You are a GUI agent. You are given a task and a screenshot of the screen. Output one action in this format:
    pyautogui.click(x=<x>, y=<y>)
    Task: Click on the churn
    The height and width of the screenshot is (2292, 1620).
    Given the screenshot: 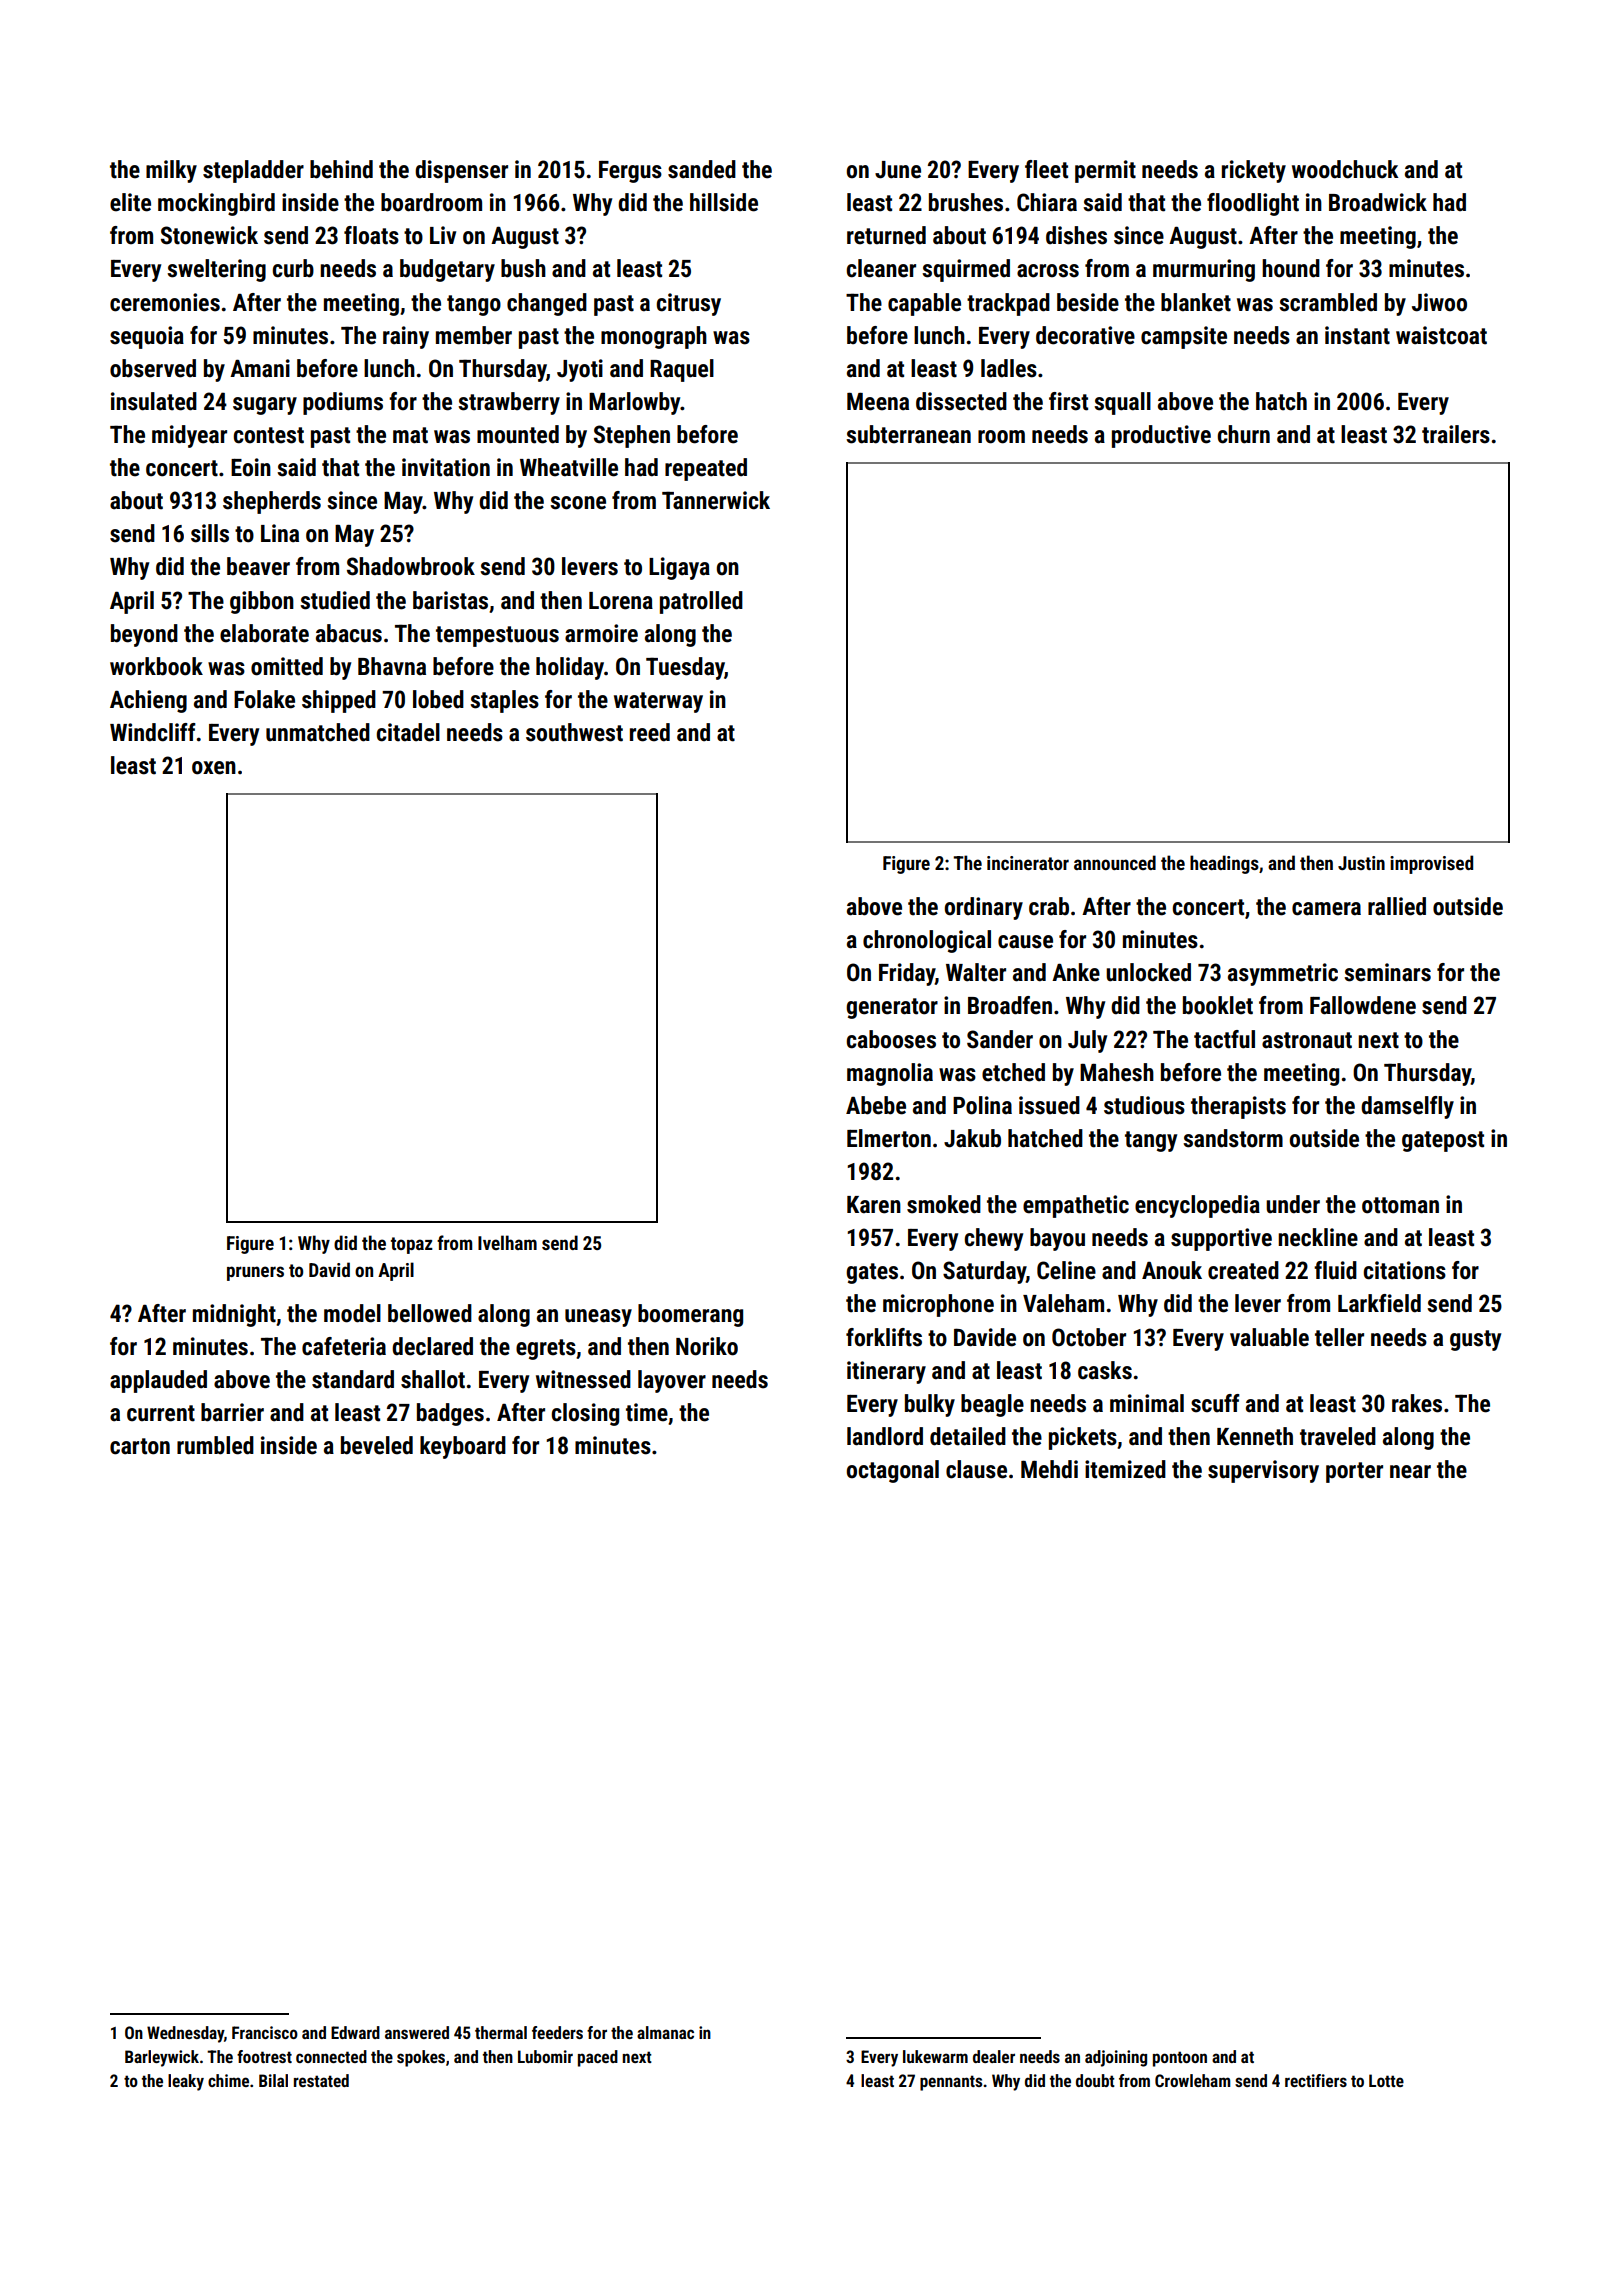 What is the action you would take?
    pyautogui.click(x=1243, y=434)
